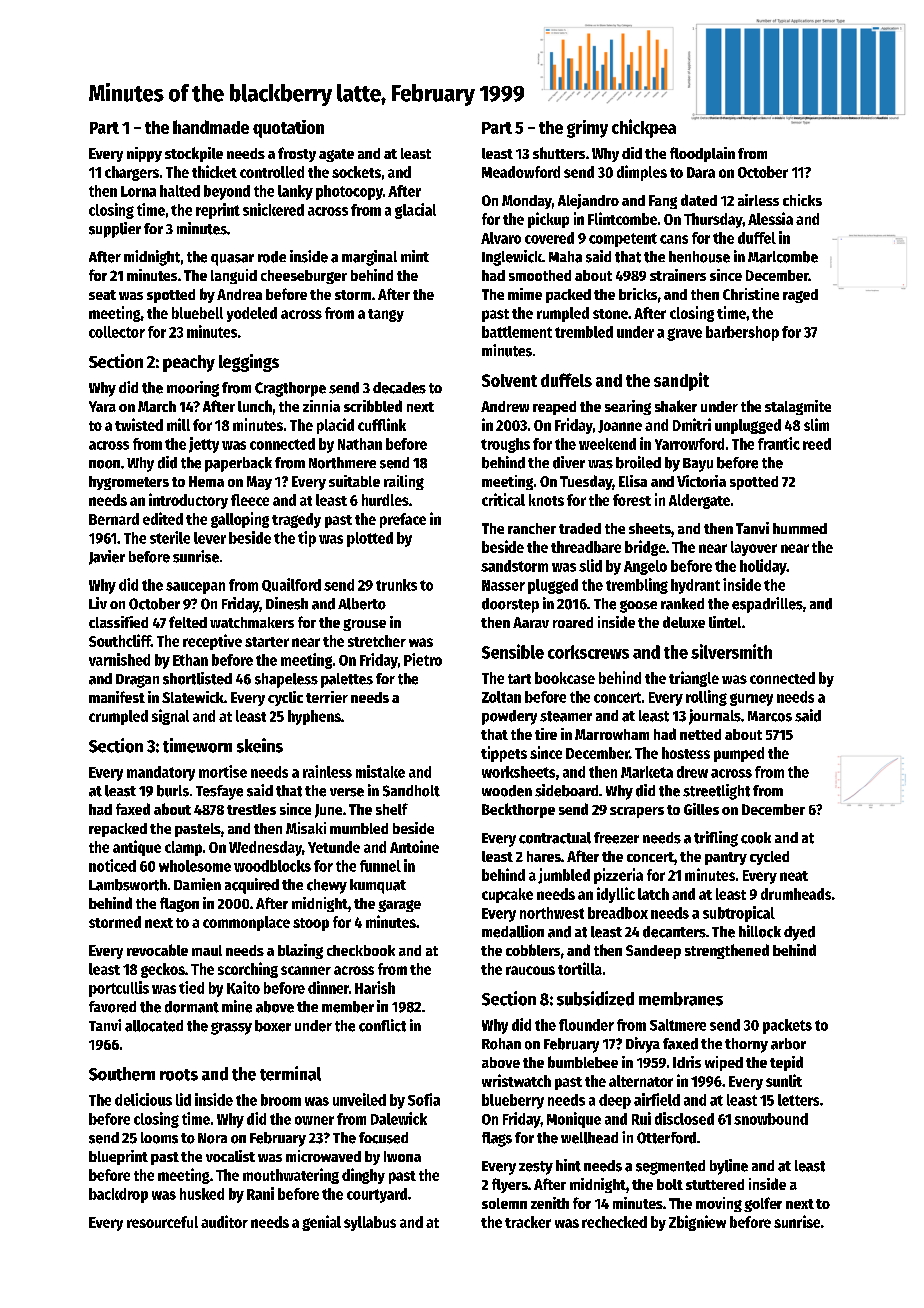  Describe the element at coordinates (211, 127) in the screenshot. I see `handmade` at that location.
